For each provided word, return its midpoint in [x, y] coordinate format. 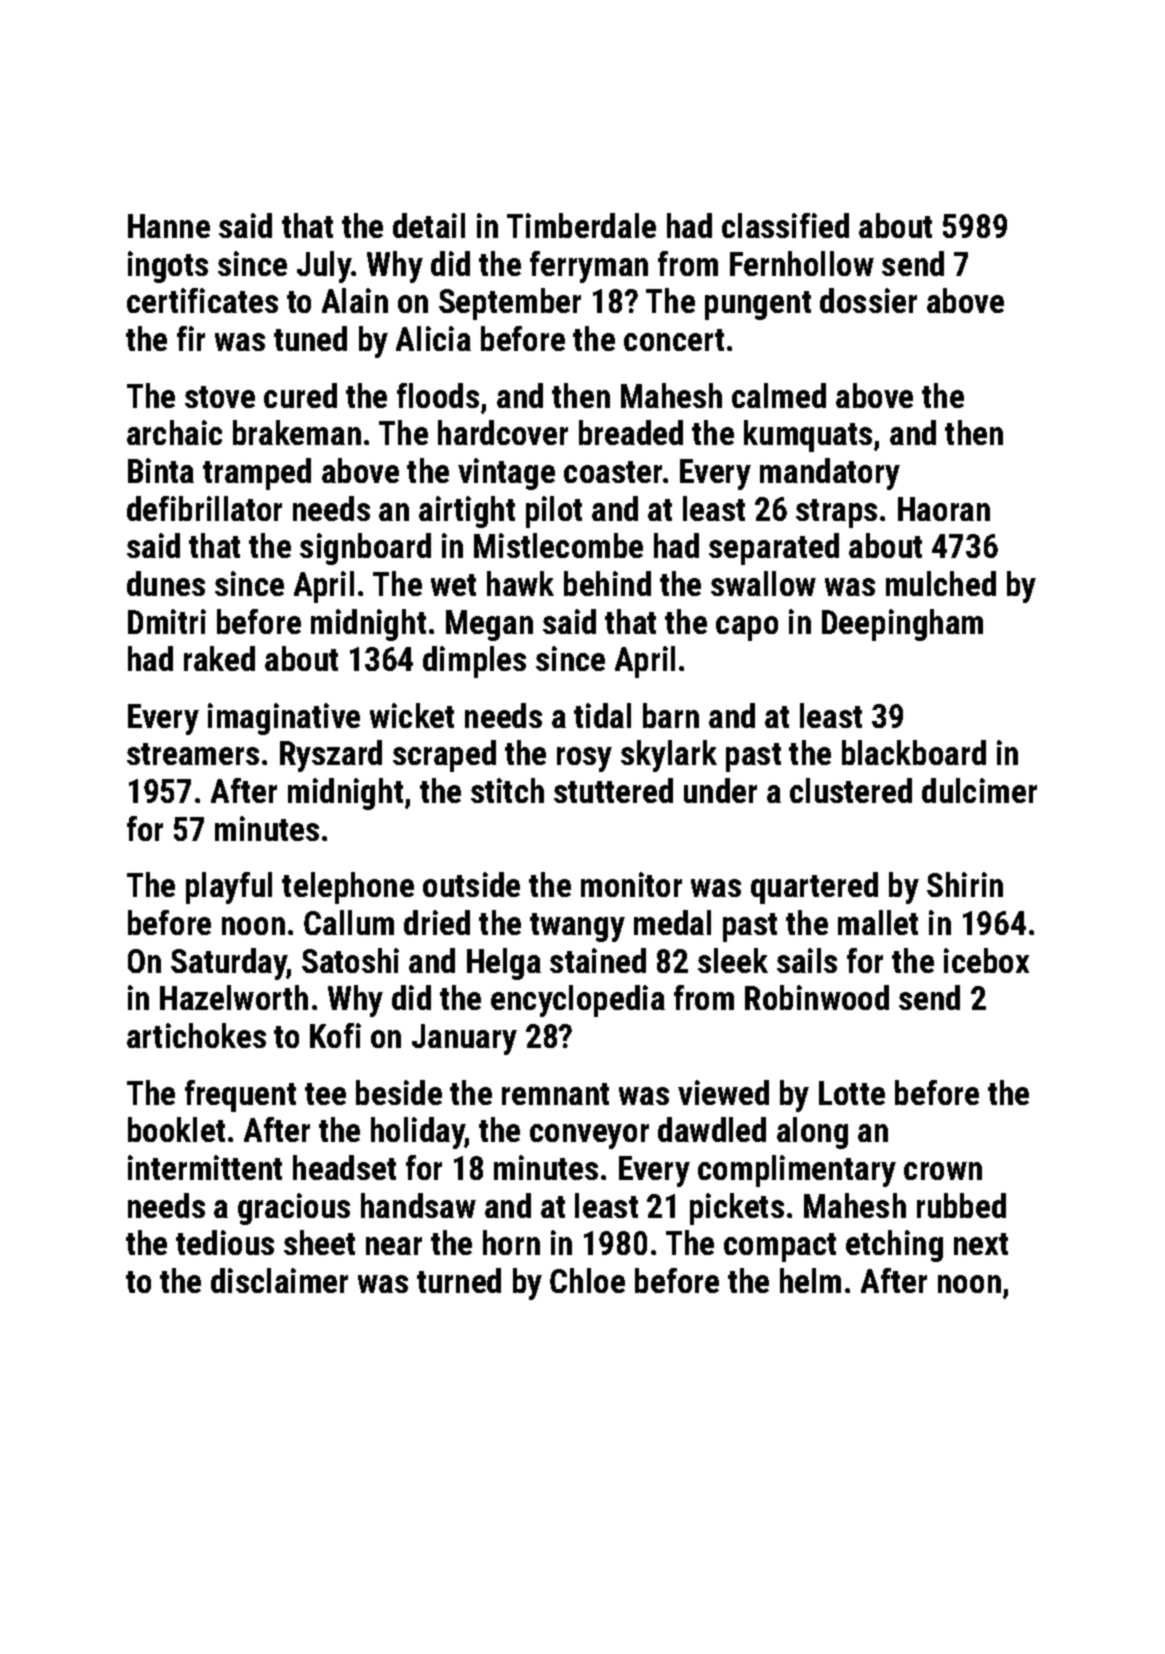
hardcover [503, 432]
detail [429, 225]
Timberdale [581, 225]
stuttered [613, 790]
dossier [868, 300]
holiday [418, 1133]
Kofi [335, 1035]
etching [894, 1246]
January [464, 1039]
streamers [193, 754]
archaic [174, 432]
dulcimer [979, 790]
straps [836, 513]
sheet [319, 1242]
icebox [986, 960]
